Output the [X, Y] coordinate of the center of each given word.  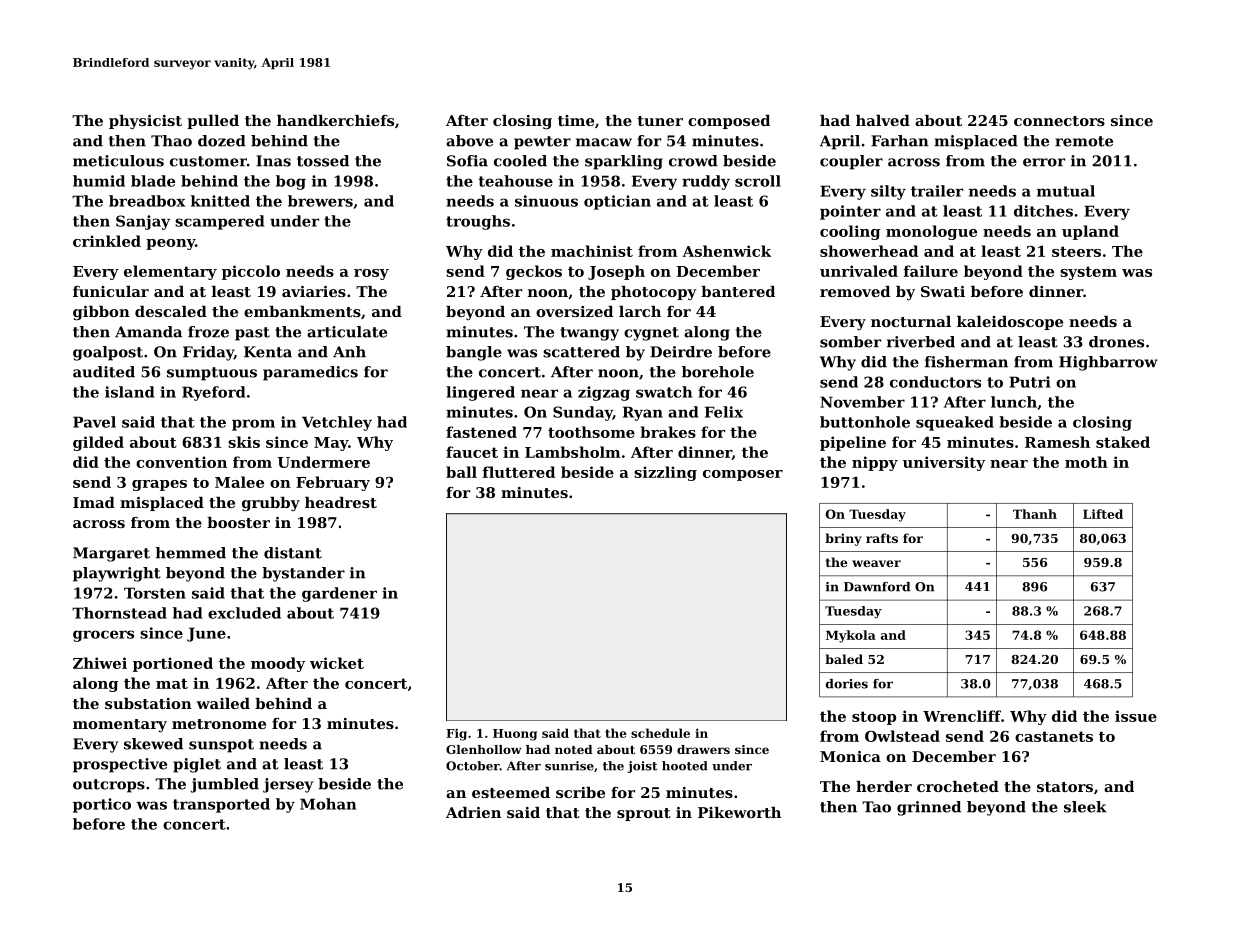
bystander [303, 574]
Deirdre [681, 352]
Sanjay [143, 222]
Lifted [1103, 514]
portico [102, 805]
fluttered [518, 472]
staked [1123, 442]
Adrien [473, 812]
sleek [1085, 807]
